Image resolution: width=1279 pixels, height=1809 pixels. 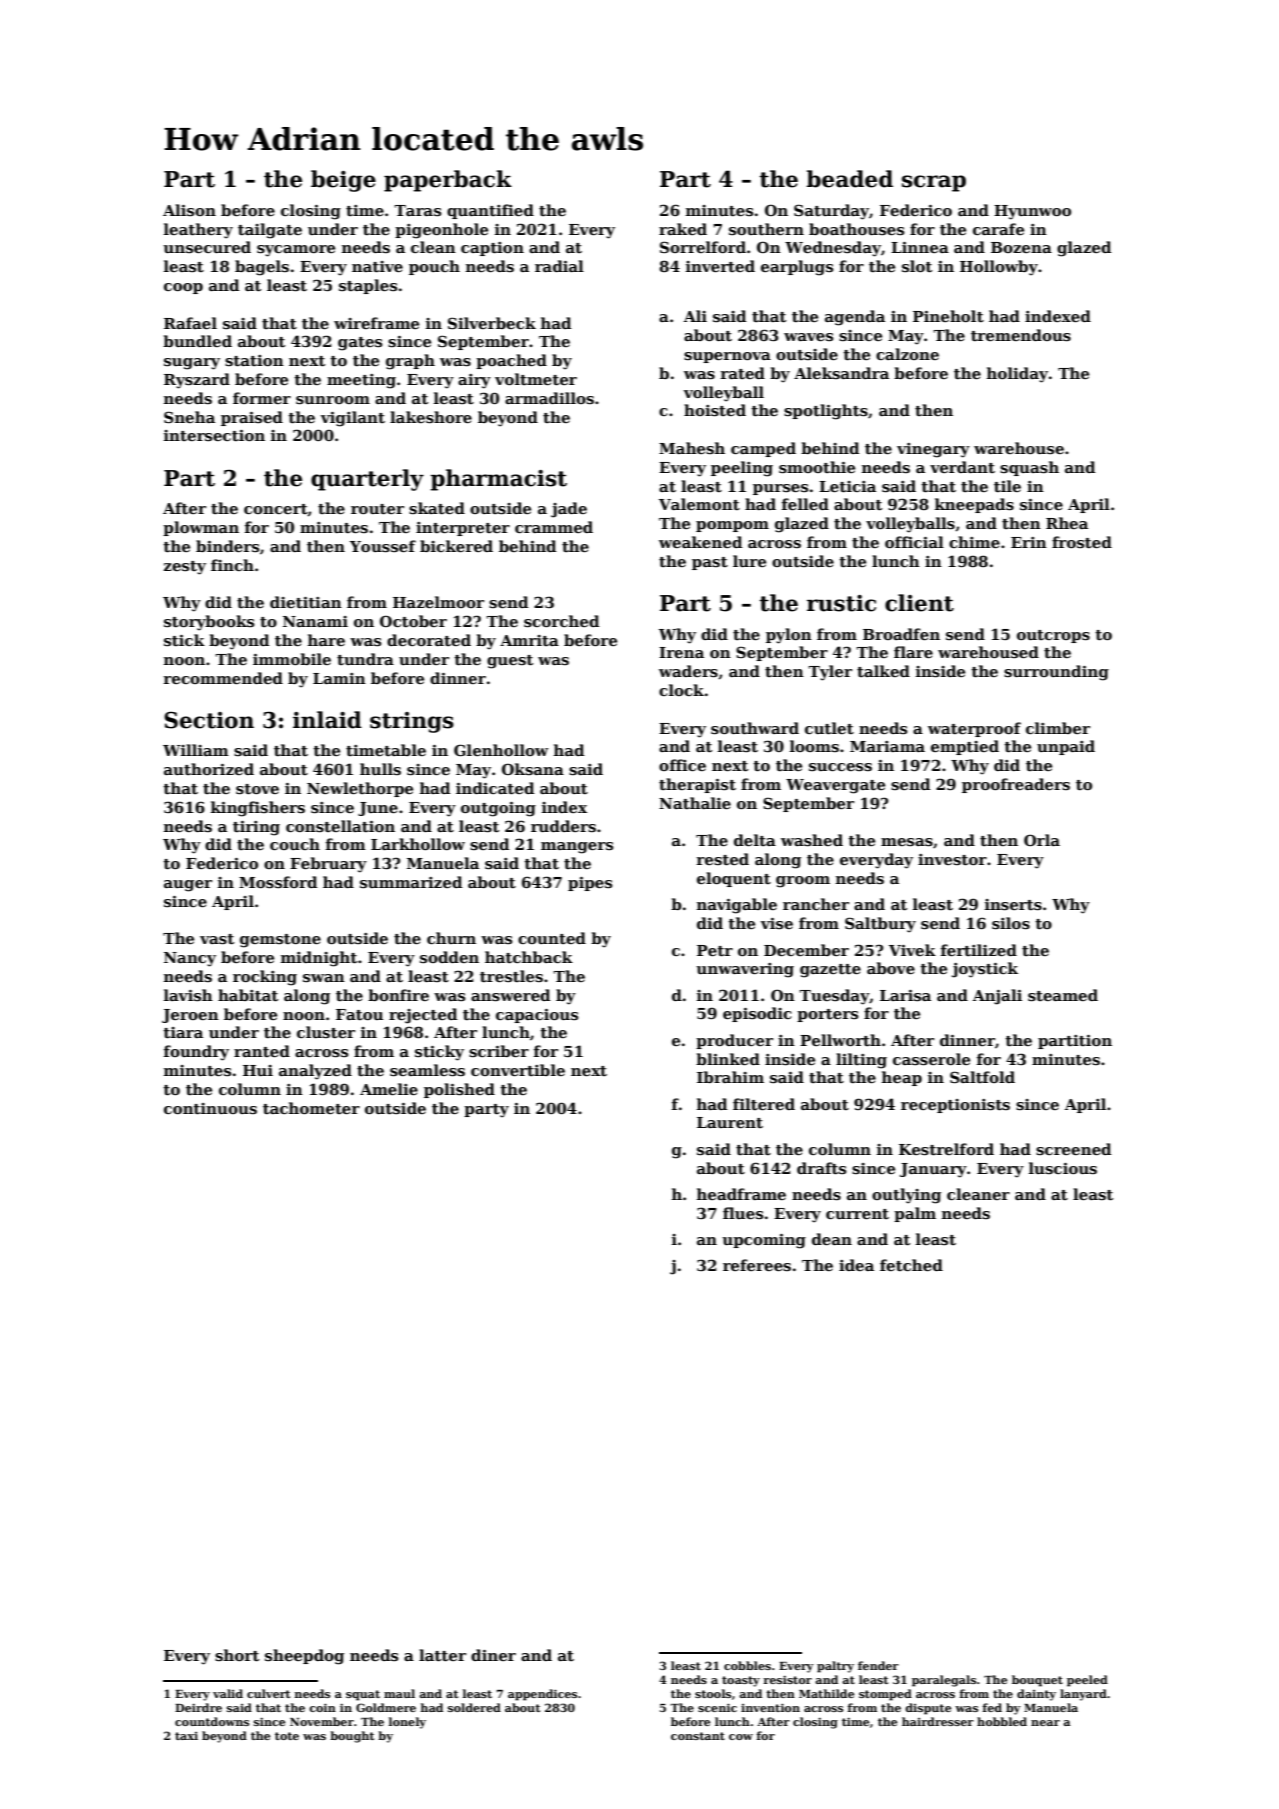 I want to click on supernova, so click(x=727, y=357).
